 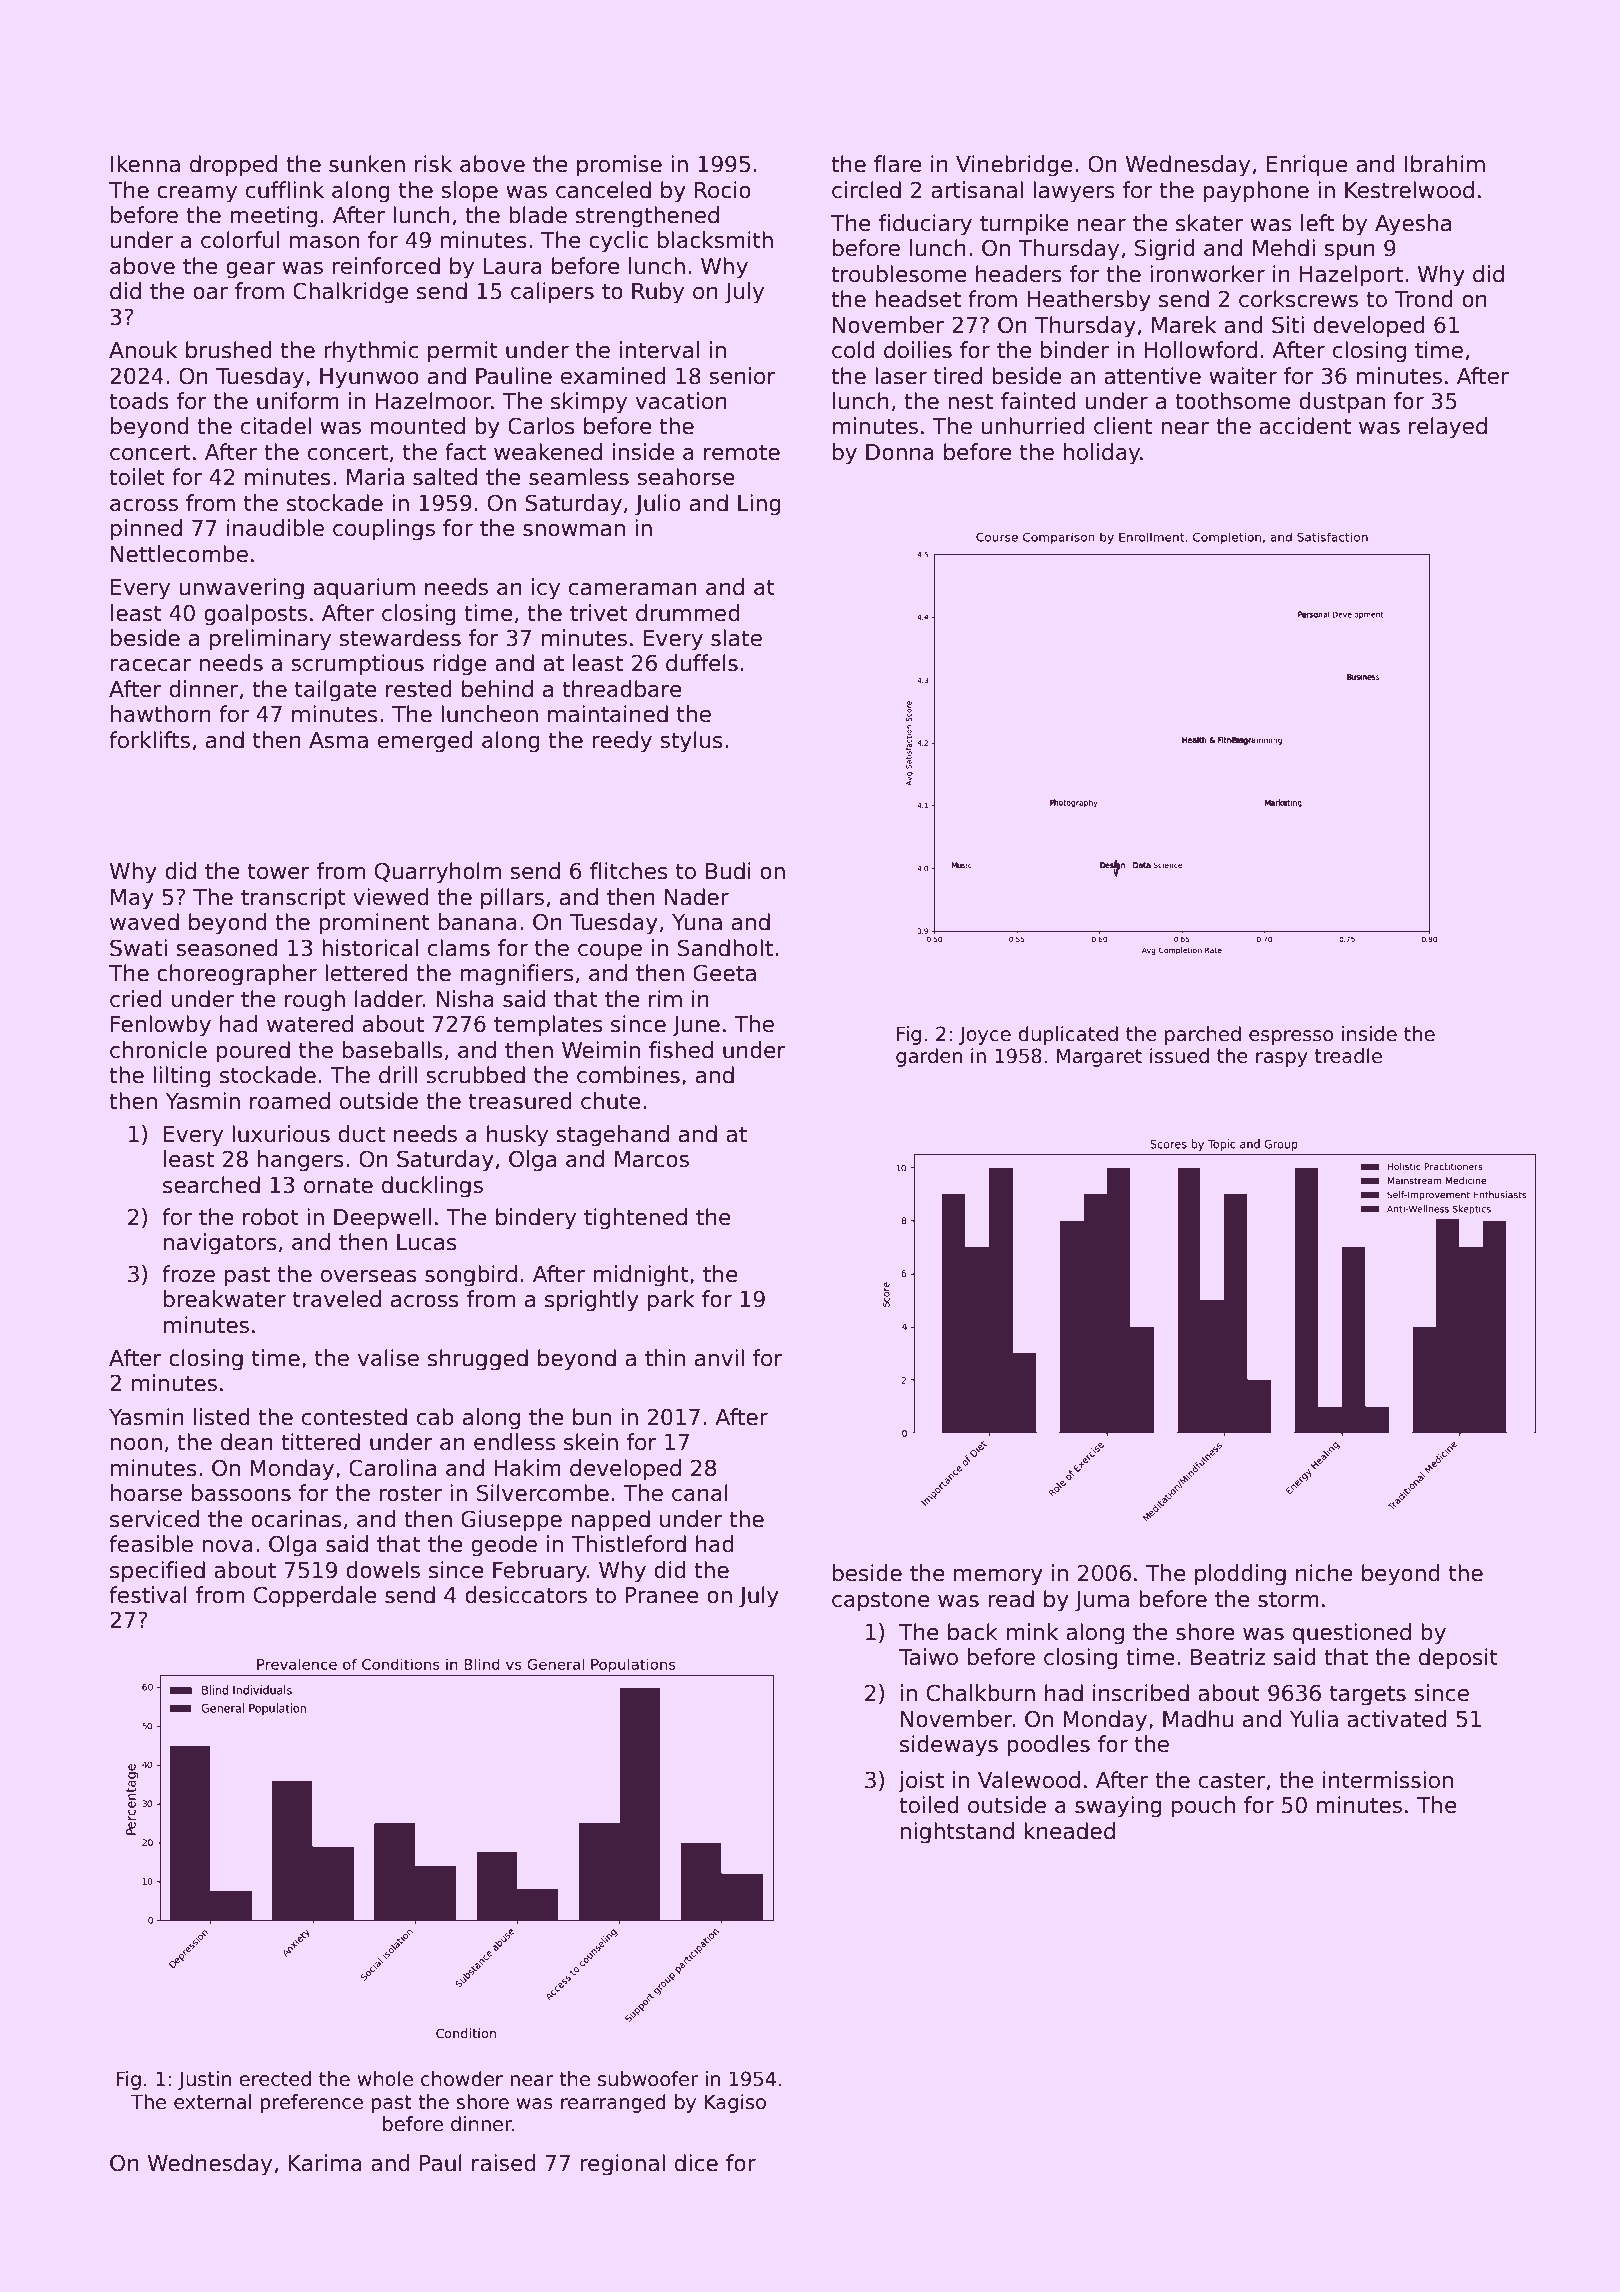 What do you see at coordinates (433, 164) in the image?
I see `risk` at bounding box center [433, 164].
